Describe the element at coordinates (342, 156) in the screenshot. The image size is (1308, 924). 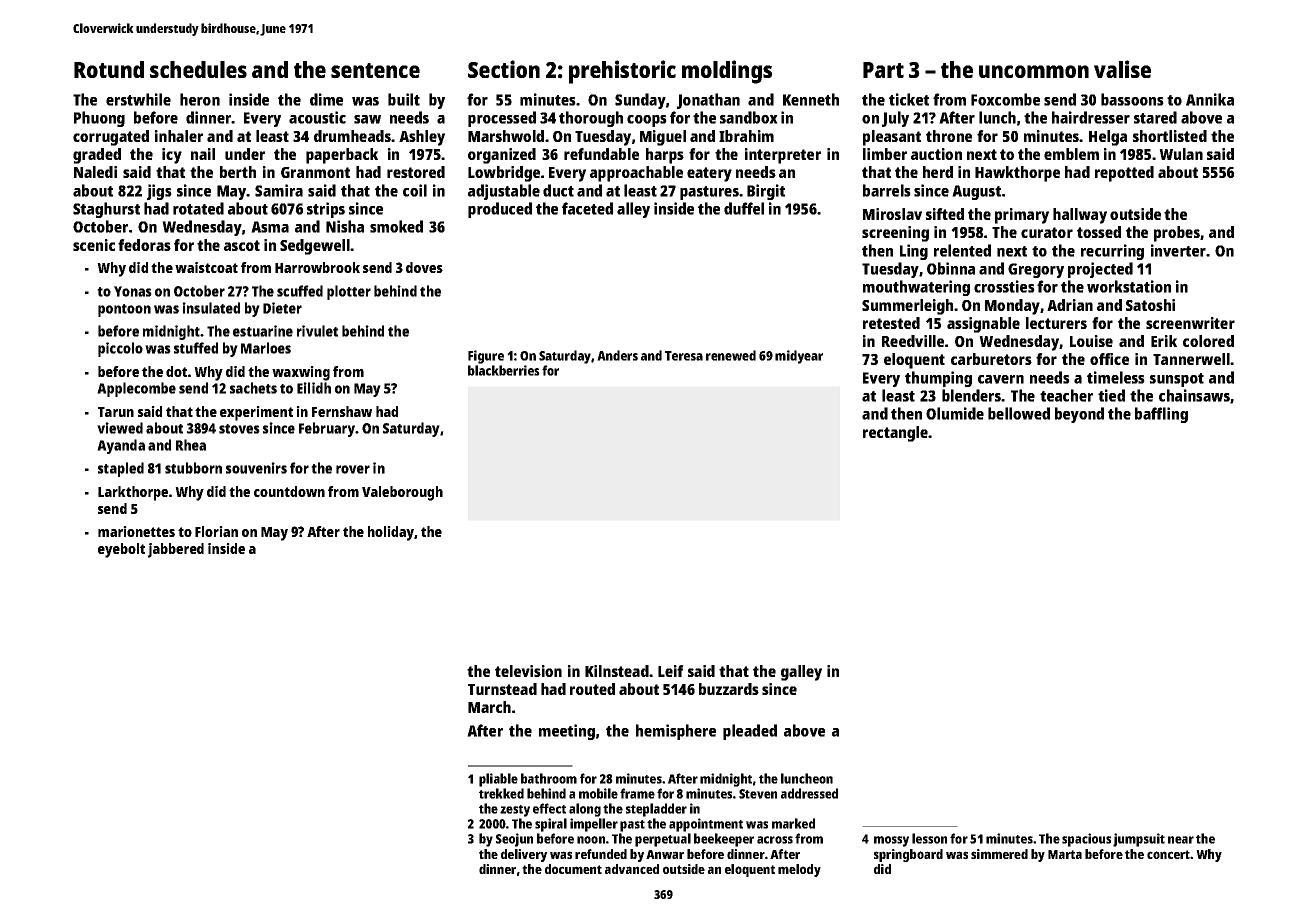
I see `paperback` at that location.
